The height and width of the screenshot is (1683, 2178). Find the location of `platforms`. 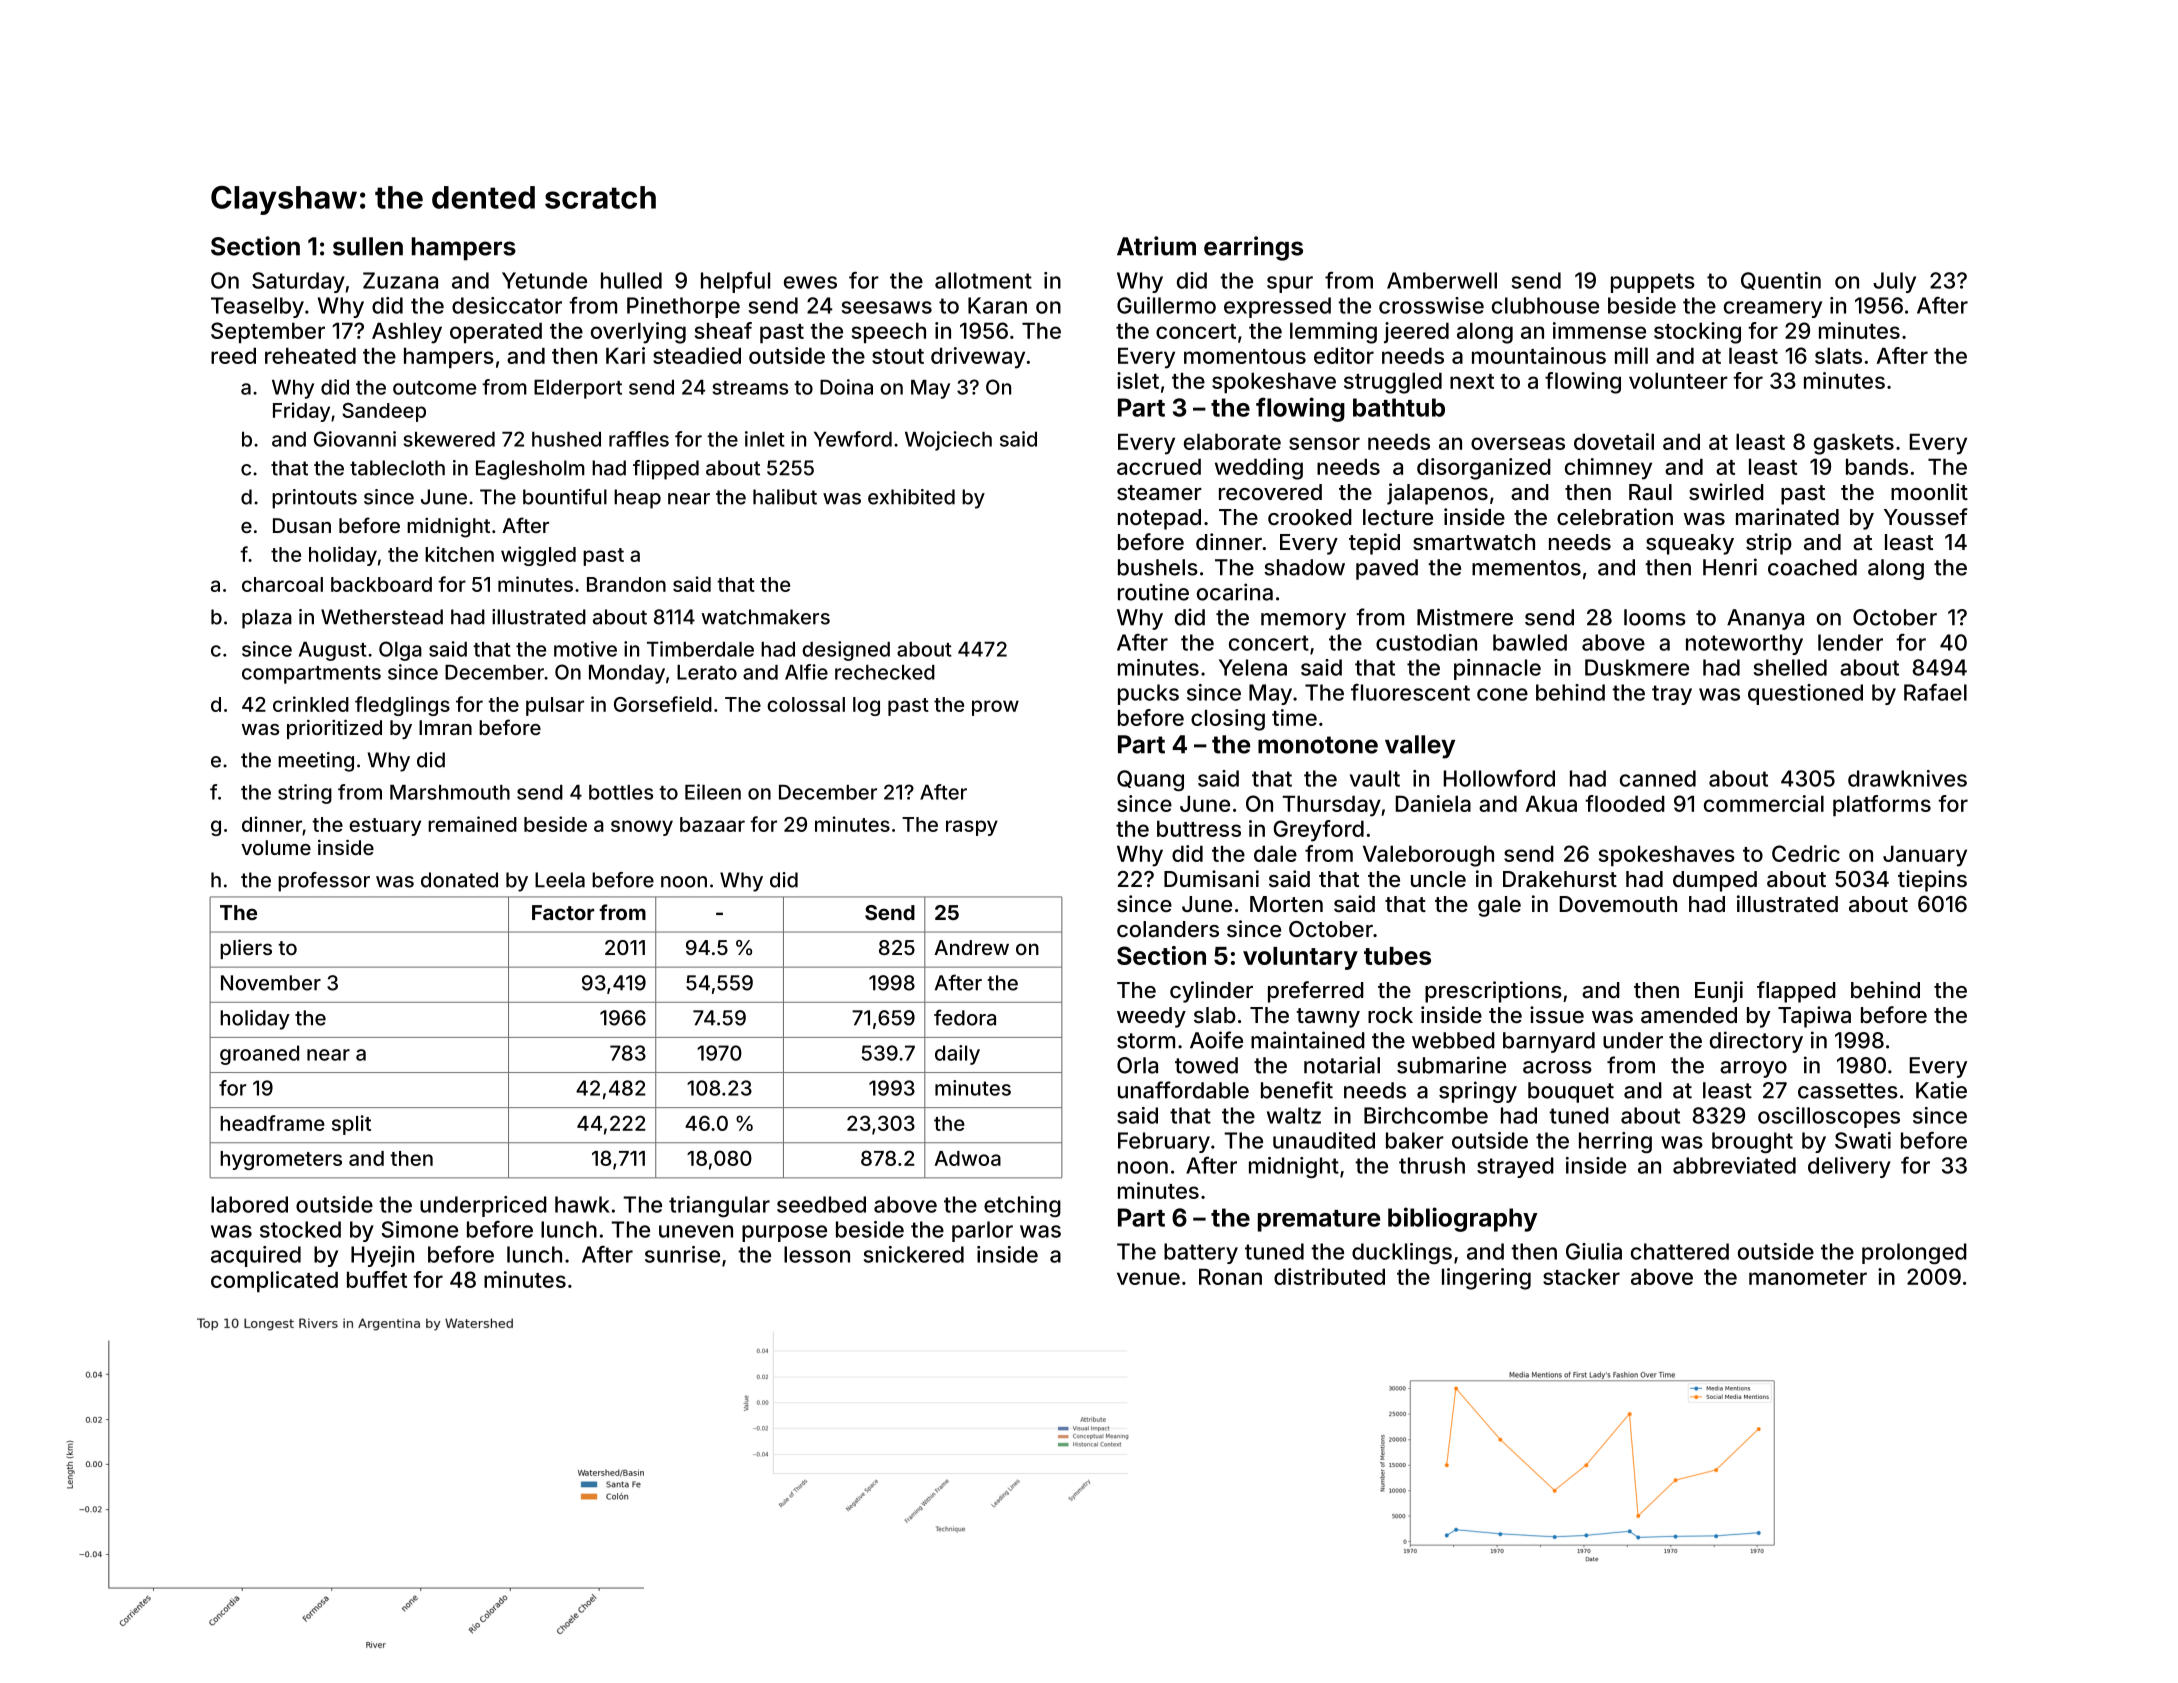

platforms is located at coordinates (1882, 805).
